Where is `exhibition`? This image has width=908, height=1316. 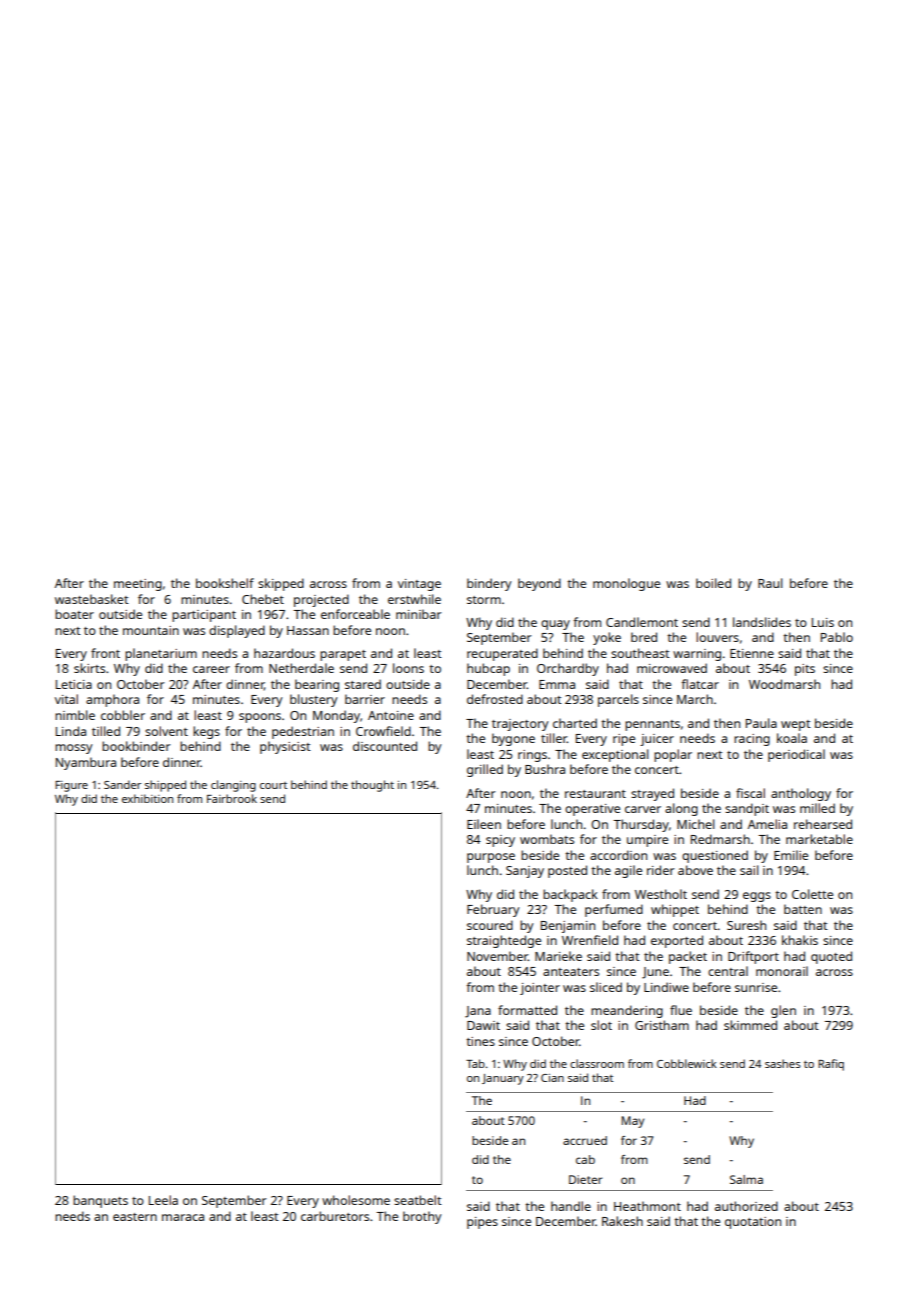 exhibition is located at coordinates (147, 798).
